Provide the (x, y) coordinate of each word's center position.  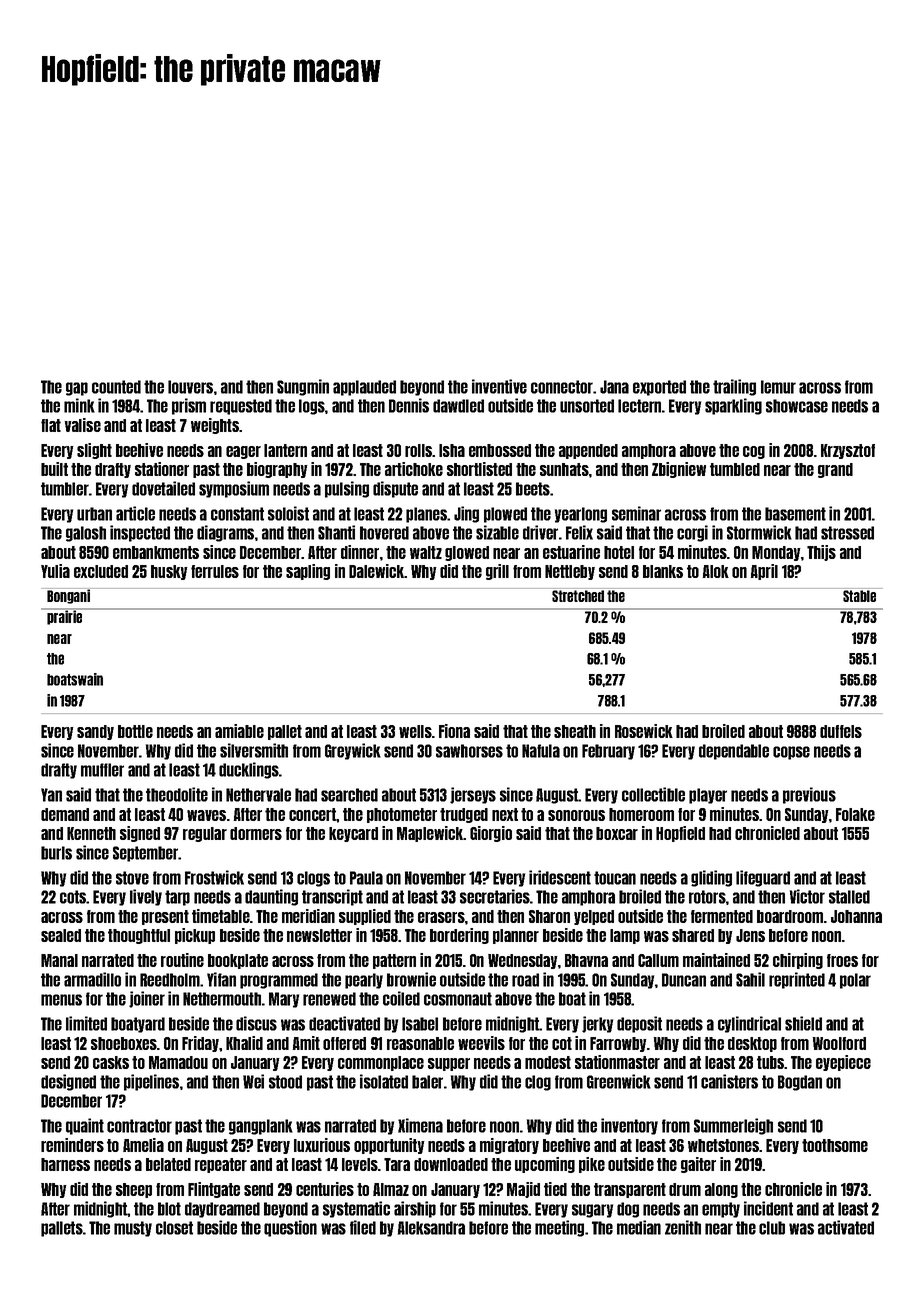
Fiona (454, 731)
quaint (85, 1126)
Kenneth (91, 833)
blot (169, 1209)
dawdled (458, 406)
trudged (464, 815)
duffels (841, 731)
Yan (51, 795)
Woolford (839, 1043)
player (708, 796)
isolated (384, 1081)
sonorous (576, 815)
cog (754, 452)
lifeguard (763, 878)
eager (243, 452)
